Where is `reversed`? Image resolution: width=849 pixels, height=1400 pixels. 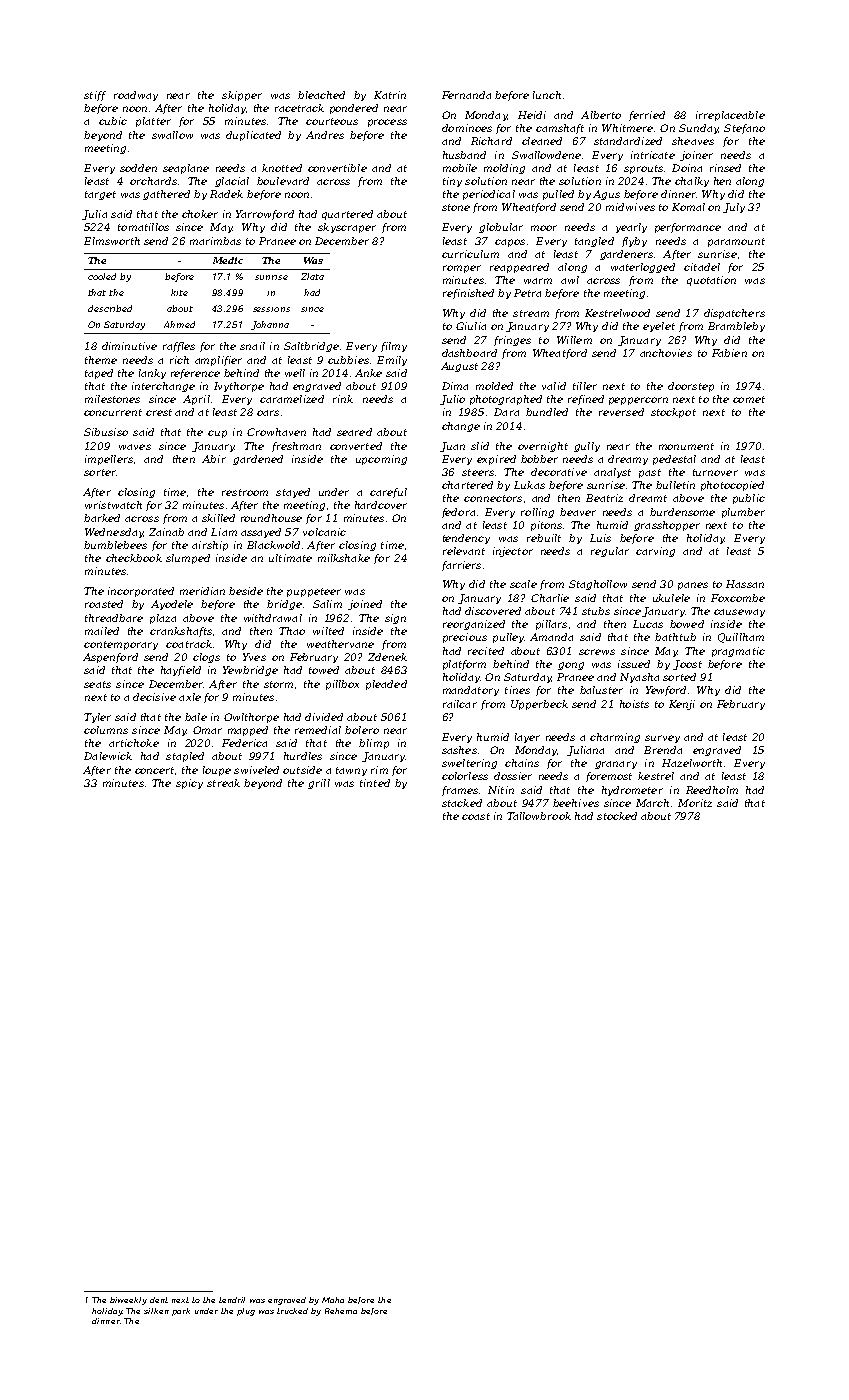 reversed is located at coordinates (621, 412).
